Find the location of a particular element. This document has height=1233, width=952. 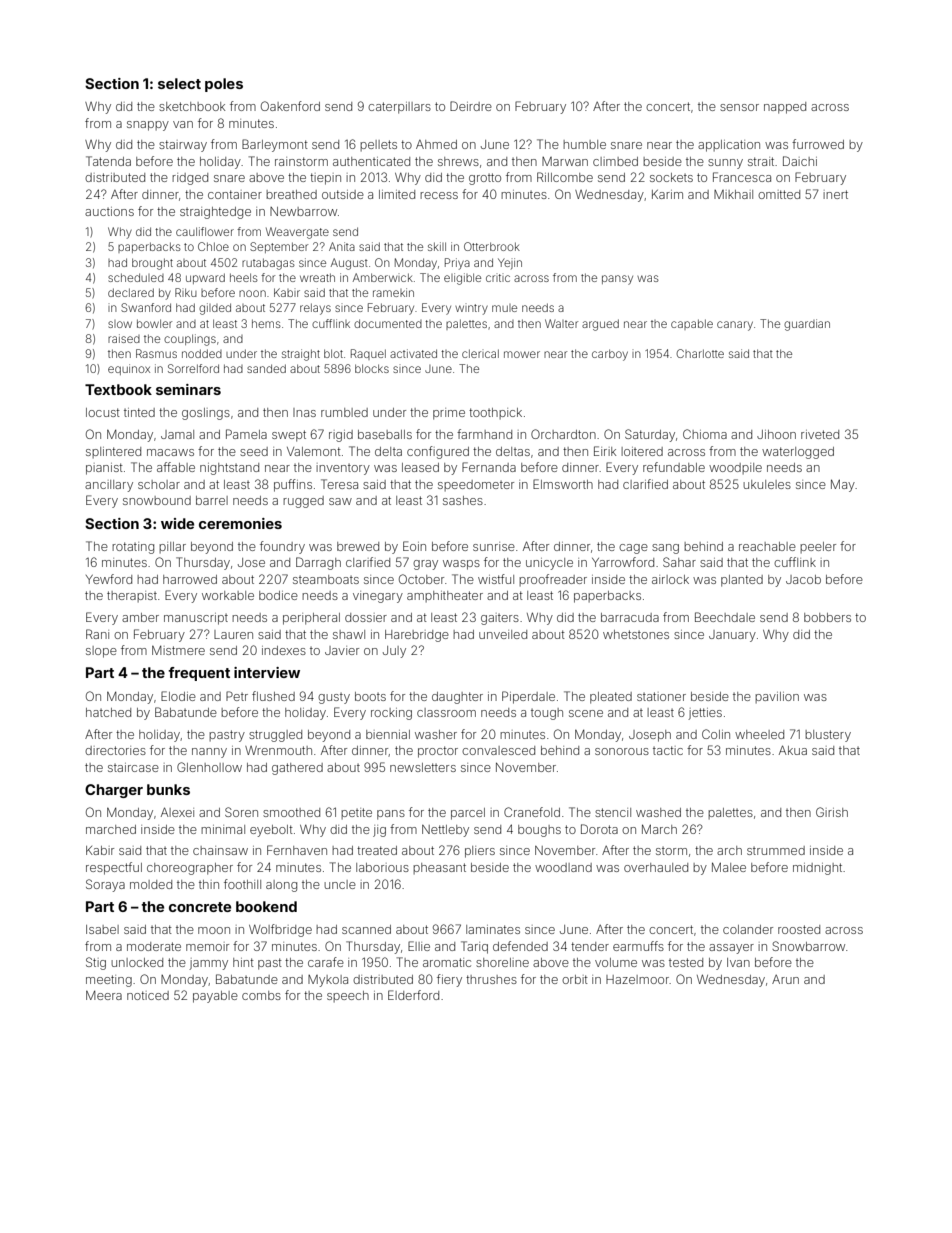

thrushes is located at coordinates (491, 979).
